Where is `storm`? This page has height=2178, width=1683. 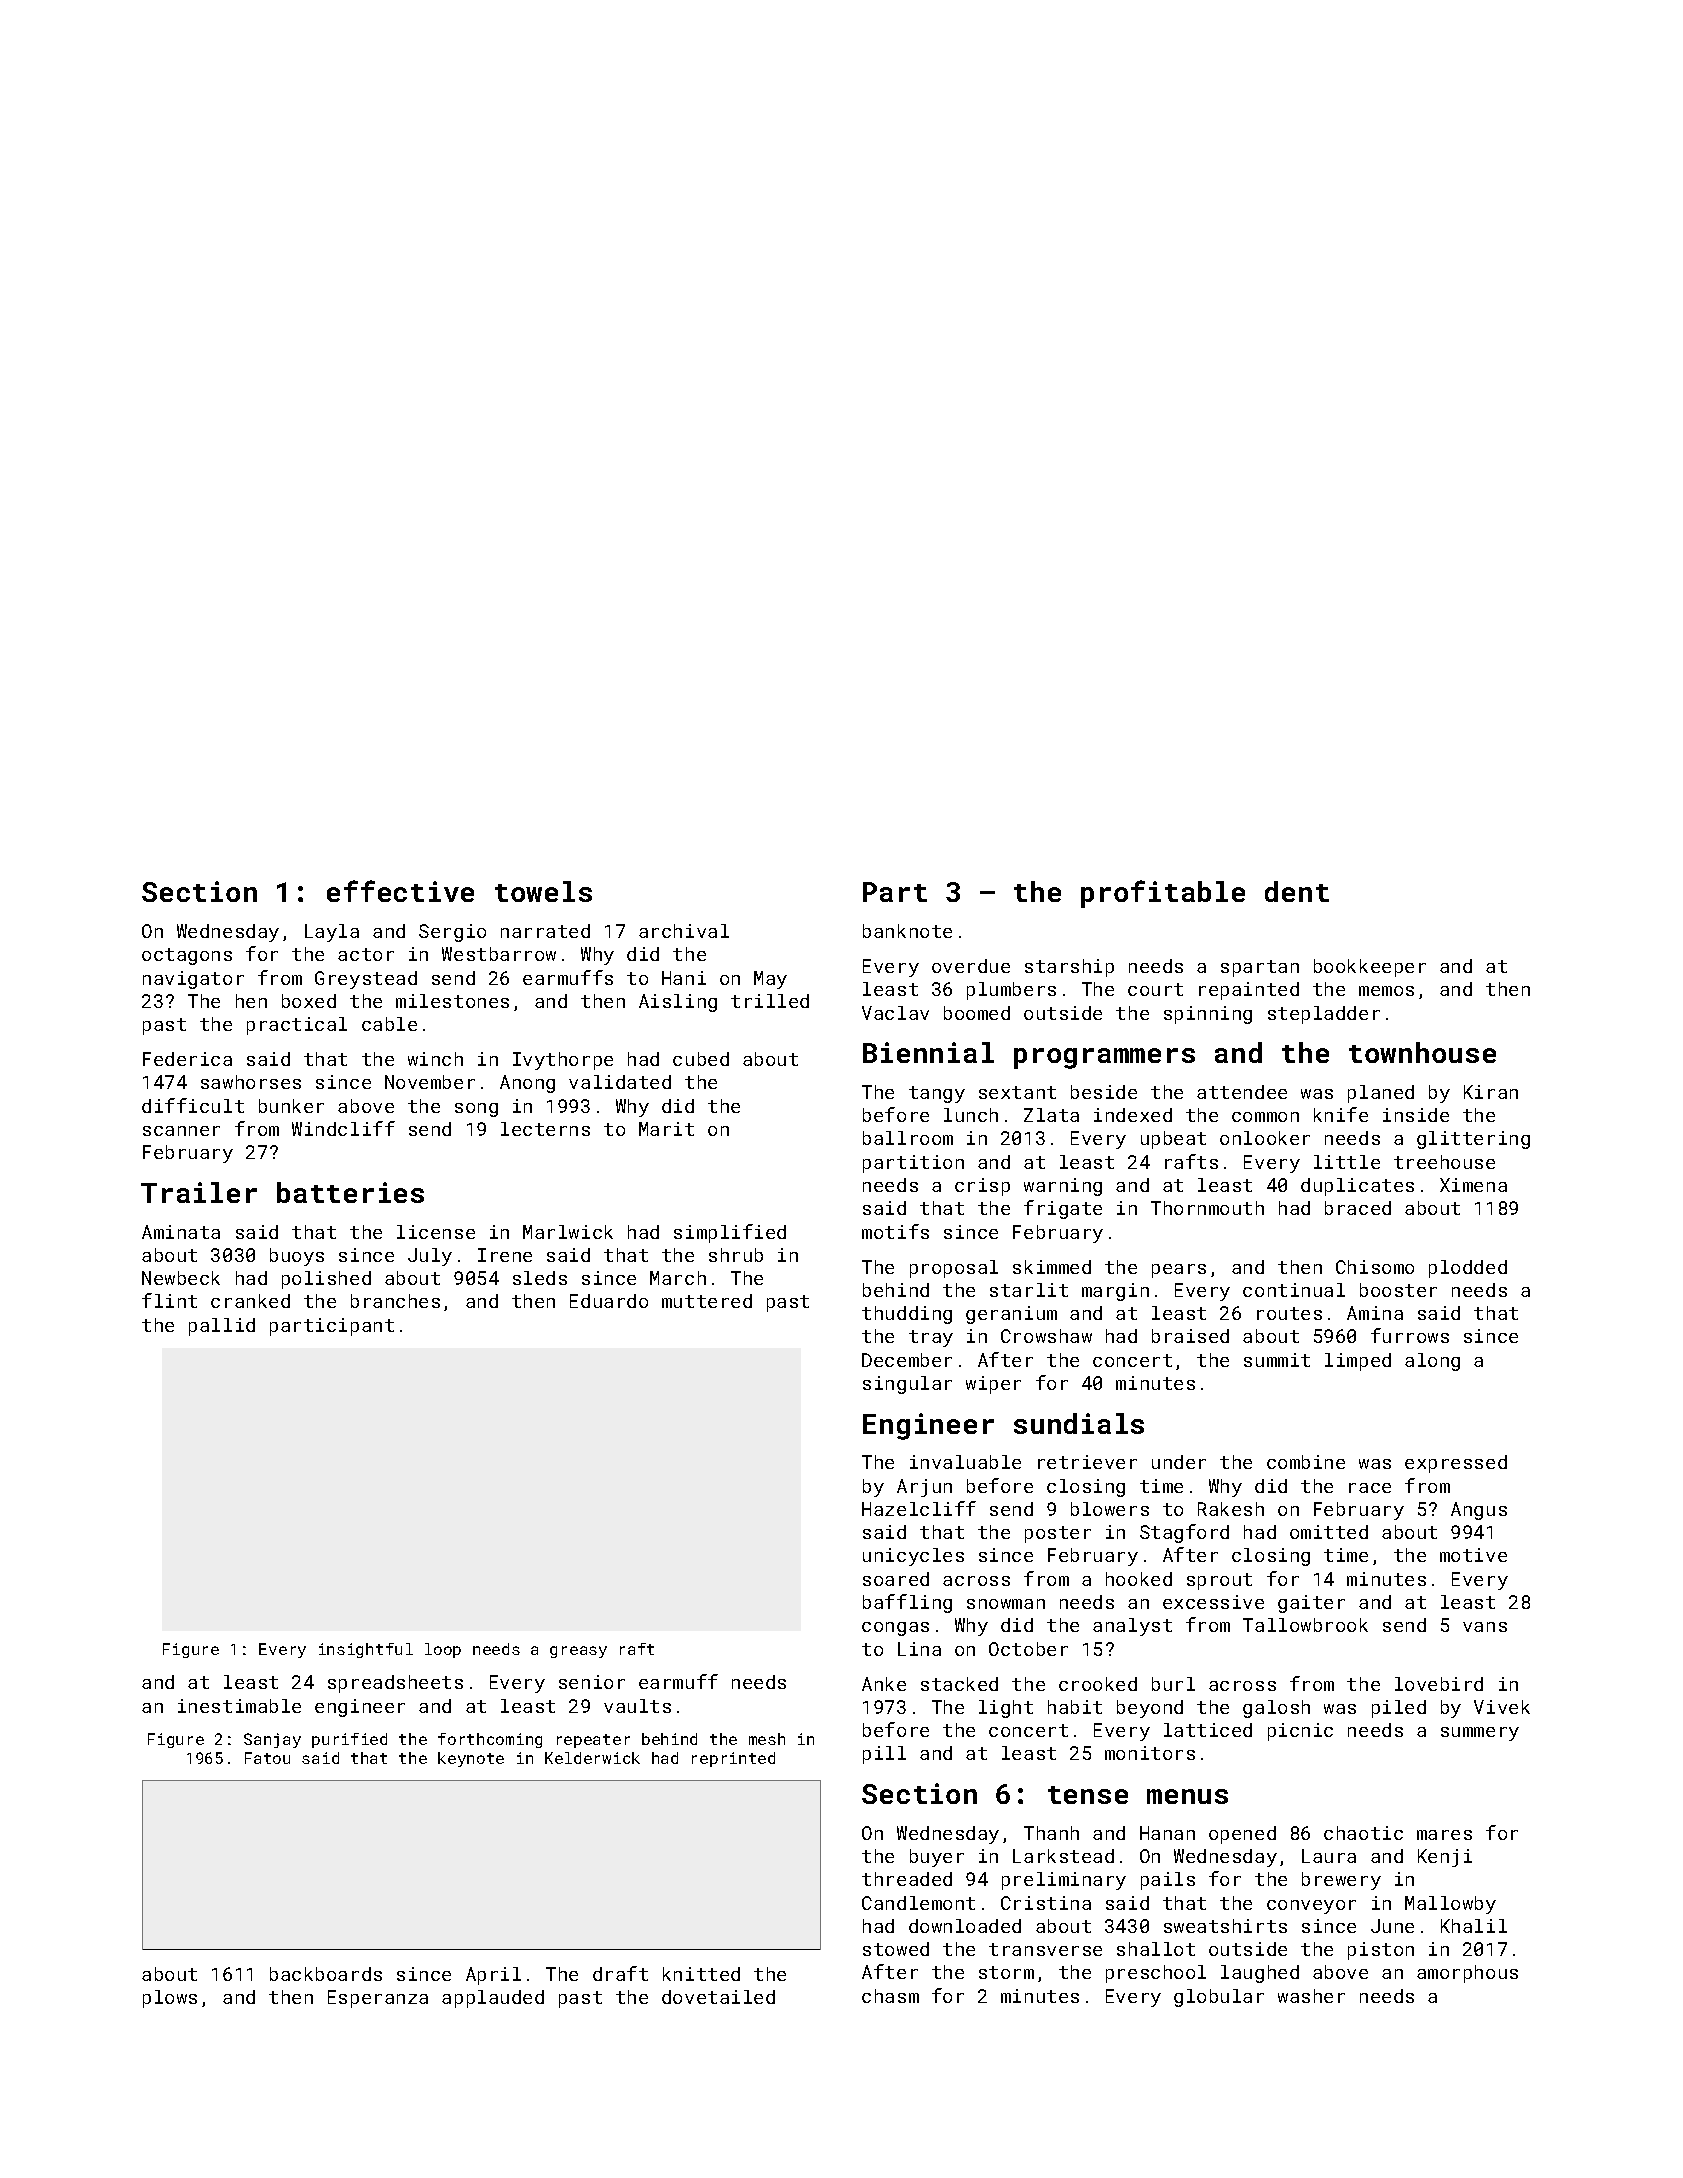
storm is located at coordinates (1006, 1972).
